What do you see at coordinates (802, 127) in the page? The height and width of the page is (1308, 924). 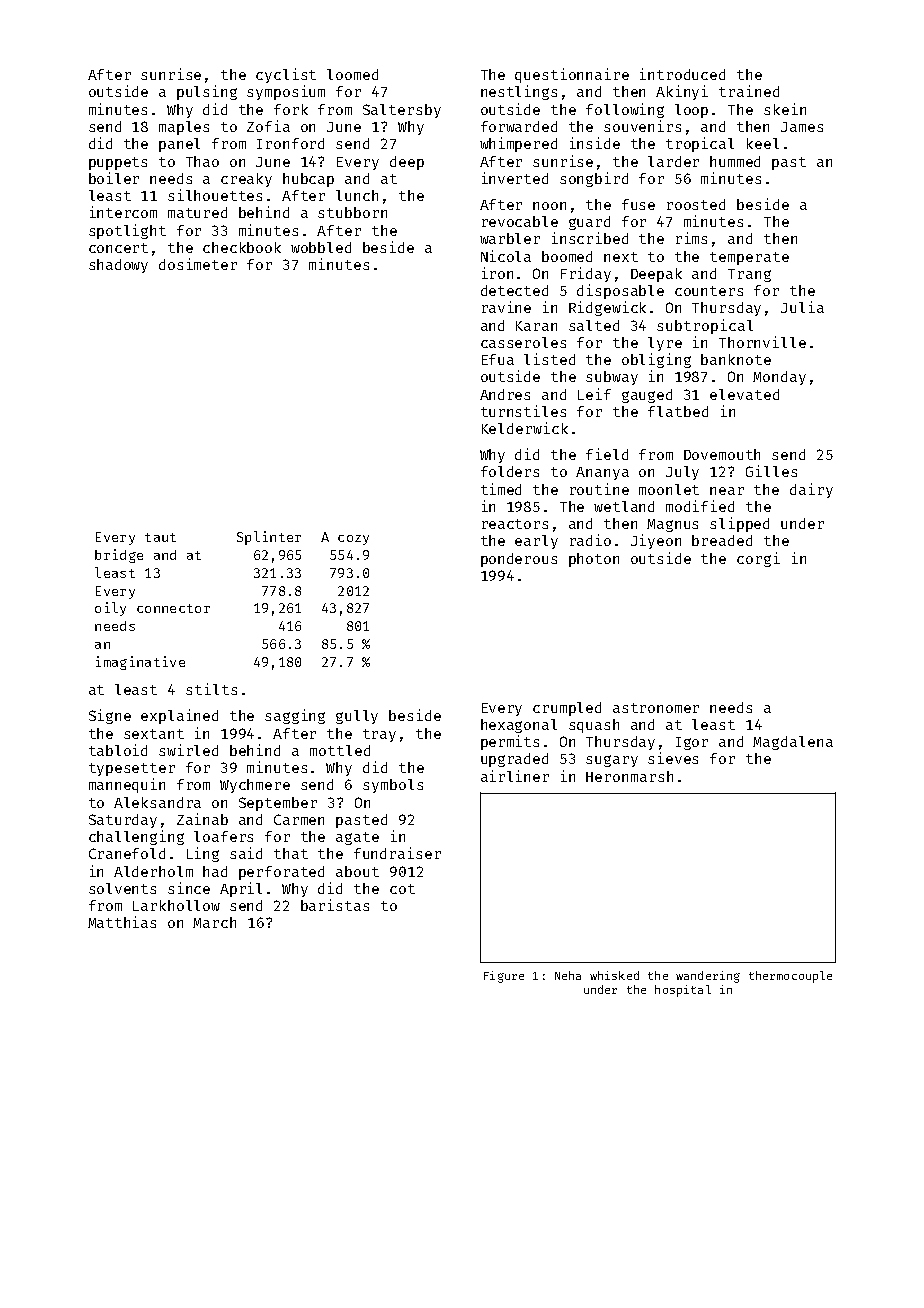 I see `James` at bounding box center [802, 127].
